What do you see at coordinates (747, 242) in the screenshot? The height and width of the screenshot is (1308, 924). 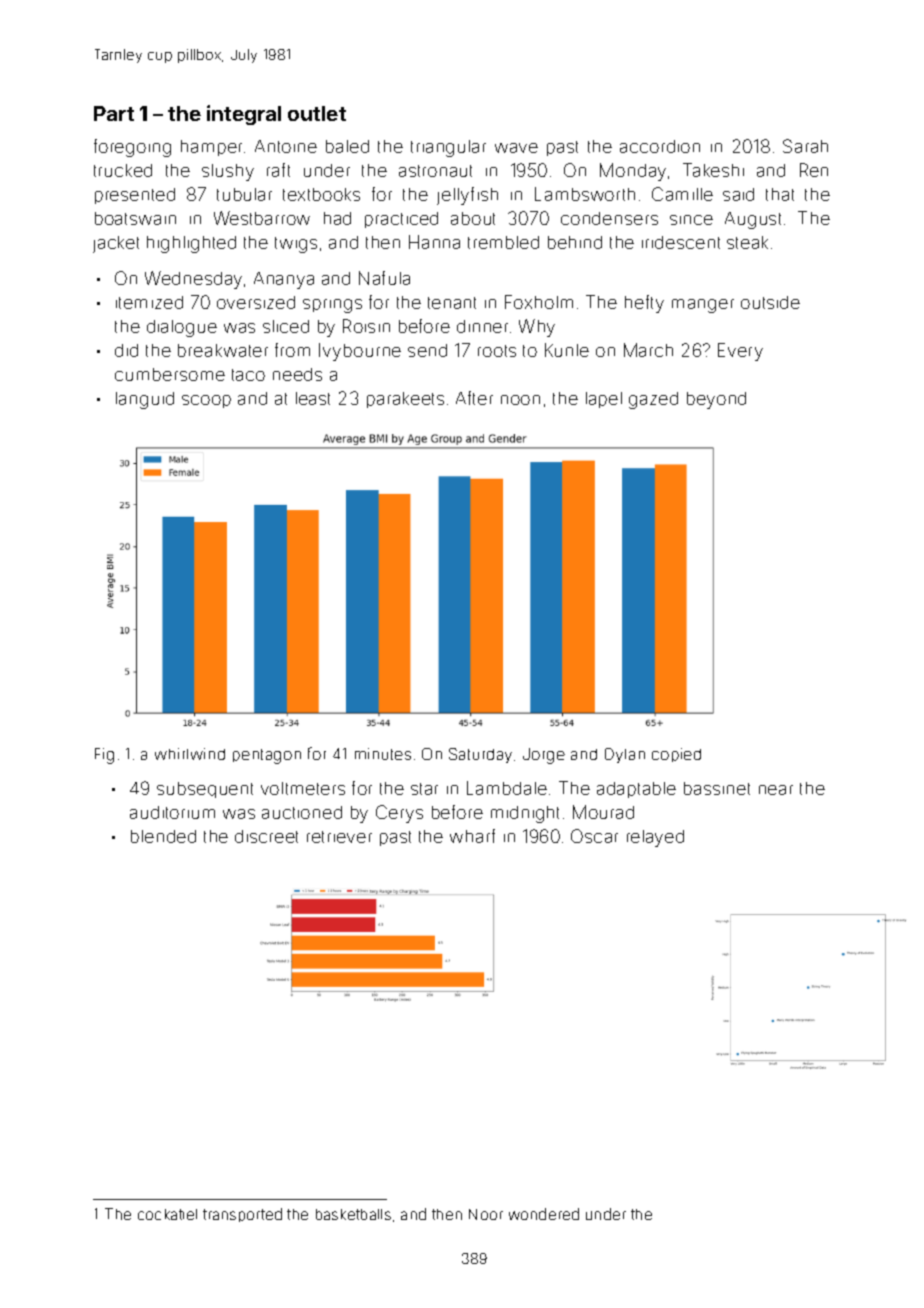 I see `steak` at bounding box center [747, 242].
